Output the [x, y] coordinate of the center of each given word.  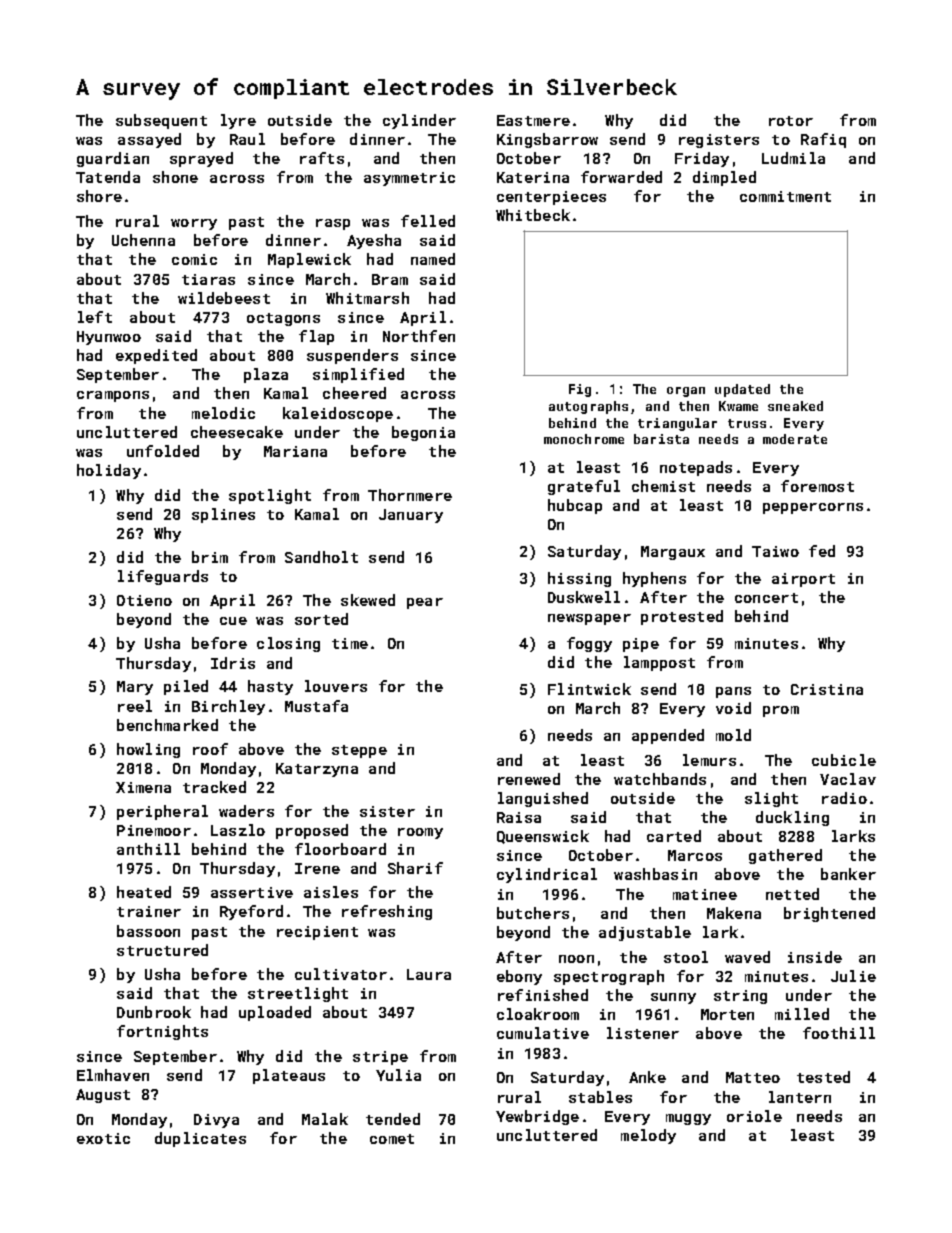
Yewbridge [537, 1117]
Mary [135, 688]
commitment [785, 196]
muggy [688, 1119]
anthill [148, 849]
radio [844, 798]
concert [766, 598]
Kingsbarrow [547, 140]
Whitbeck [533, 215]
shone [175, 177]
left [95, 317]
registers [719, 141]
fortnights [162, 1032]
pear [425, 603]
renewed [529, 779]
